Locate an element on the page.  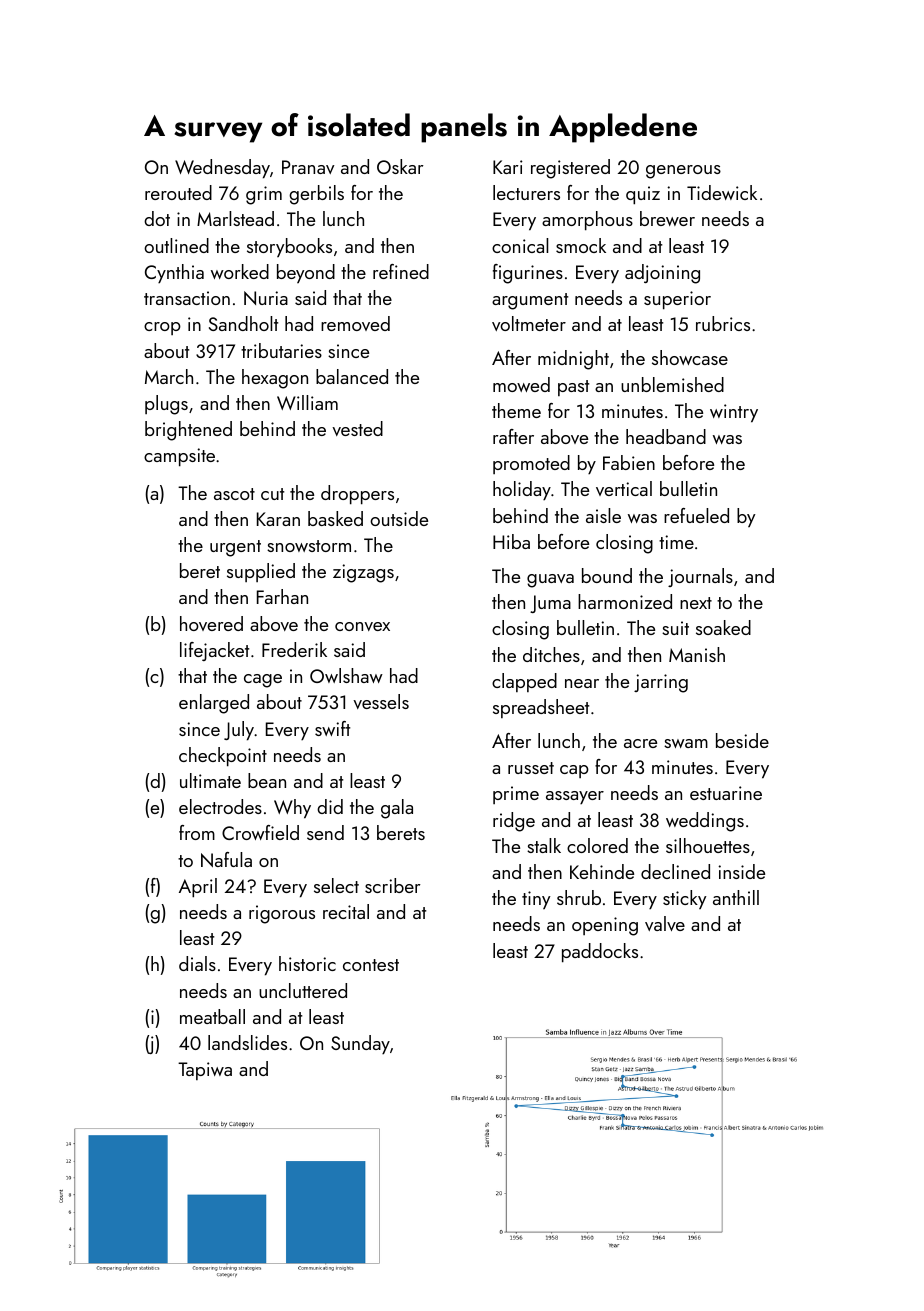
cut is located at coordinates (272, 494).
